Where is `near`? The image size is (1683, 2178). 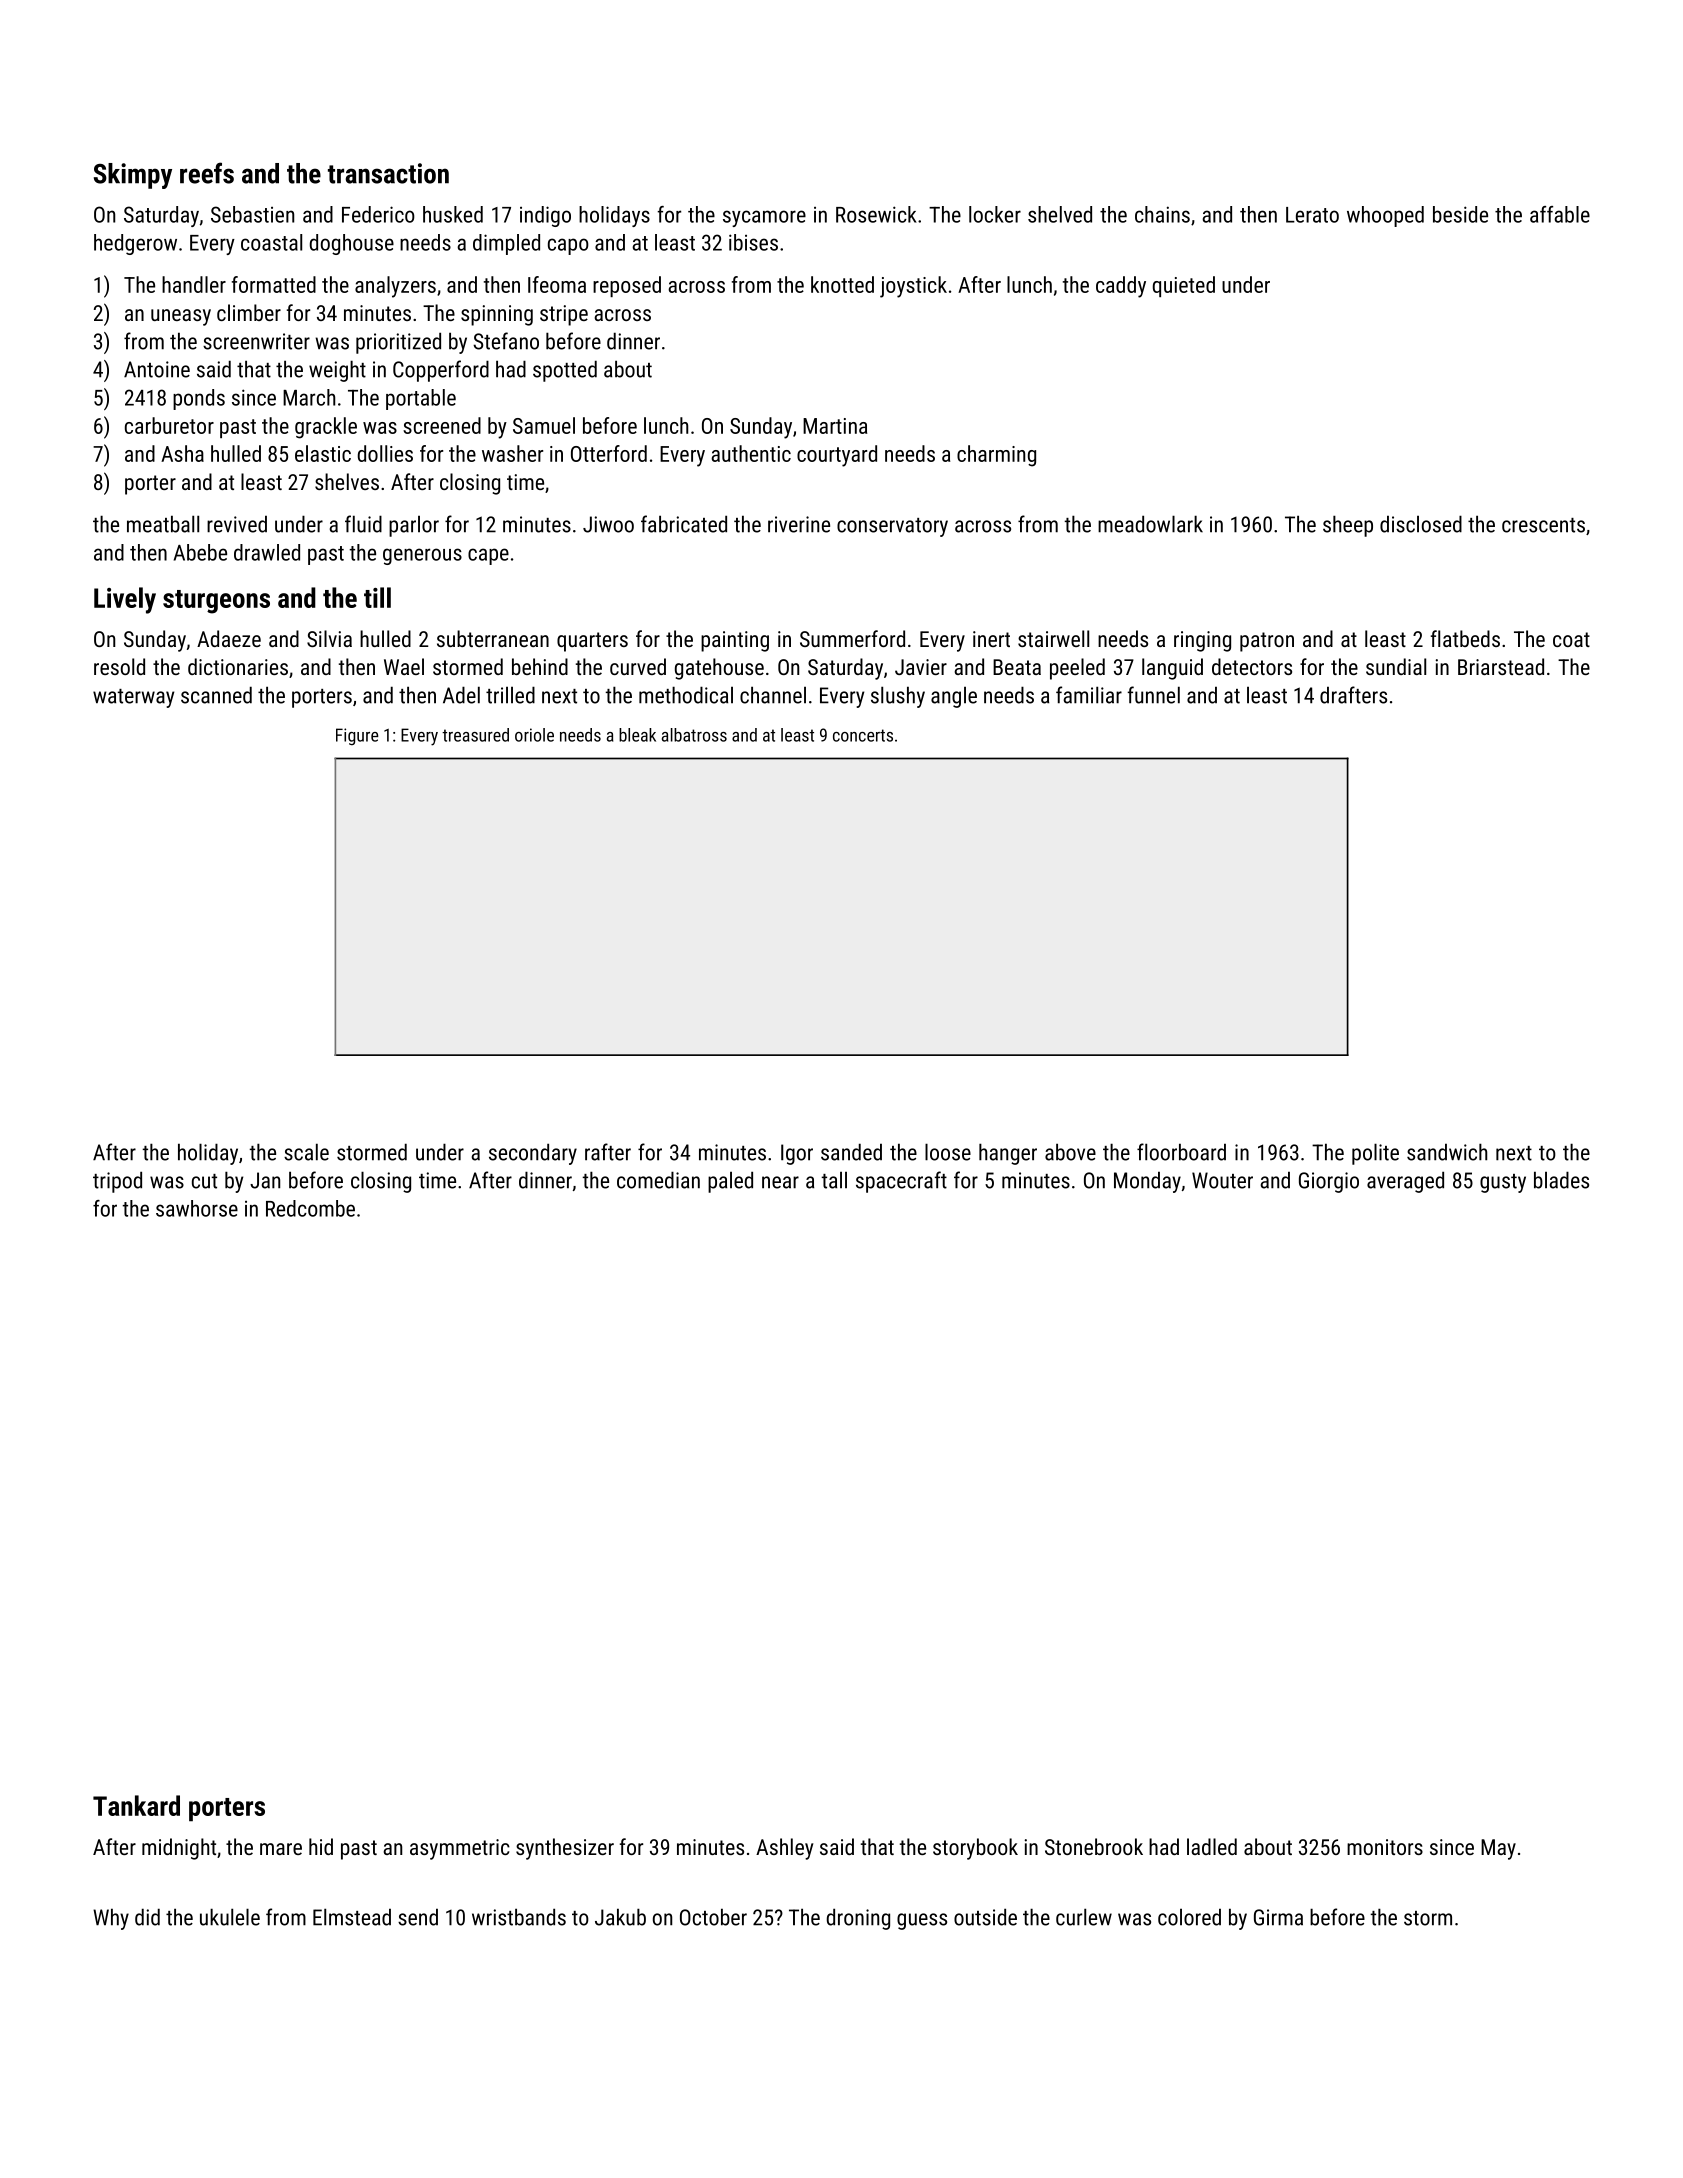 near is located at coordinates (780, 1182).
